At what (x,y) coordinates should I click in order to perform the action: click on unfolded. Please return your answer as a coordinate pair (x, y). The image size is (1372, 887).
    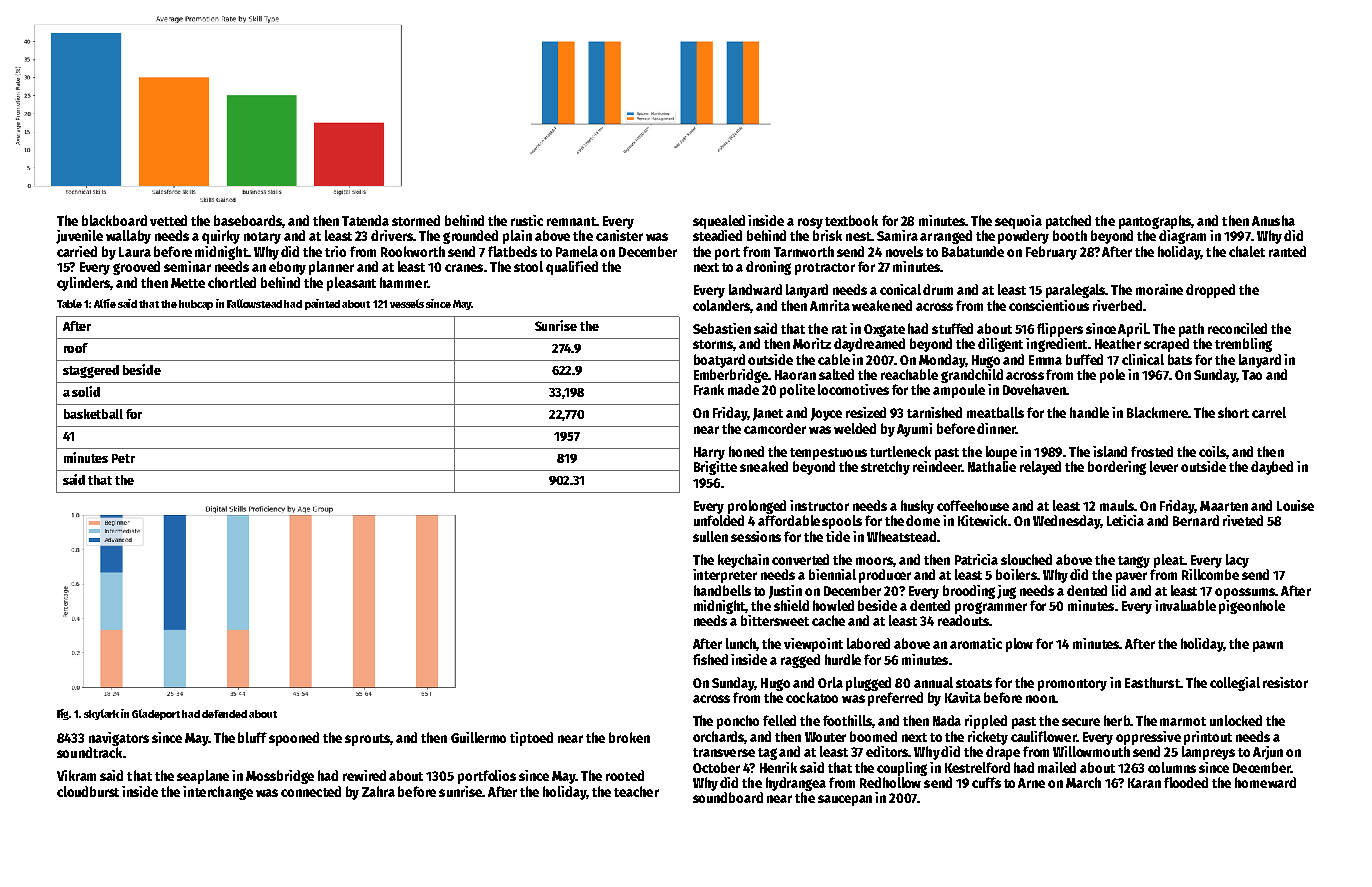
    Looking at the image, I should click on (719, 520).
